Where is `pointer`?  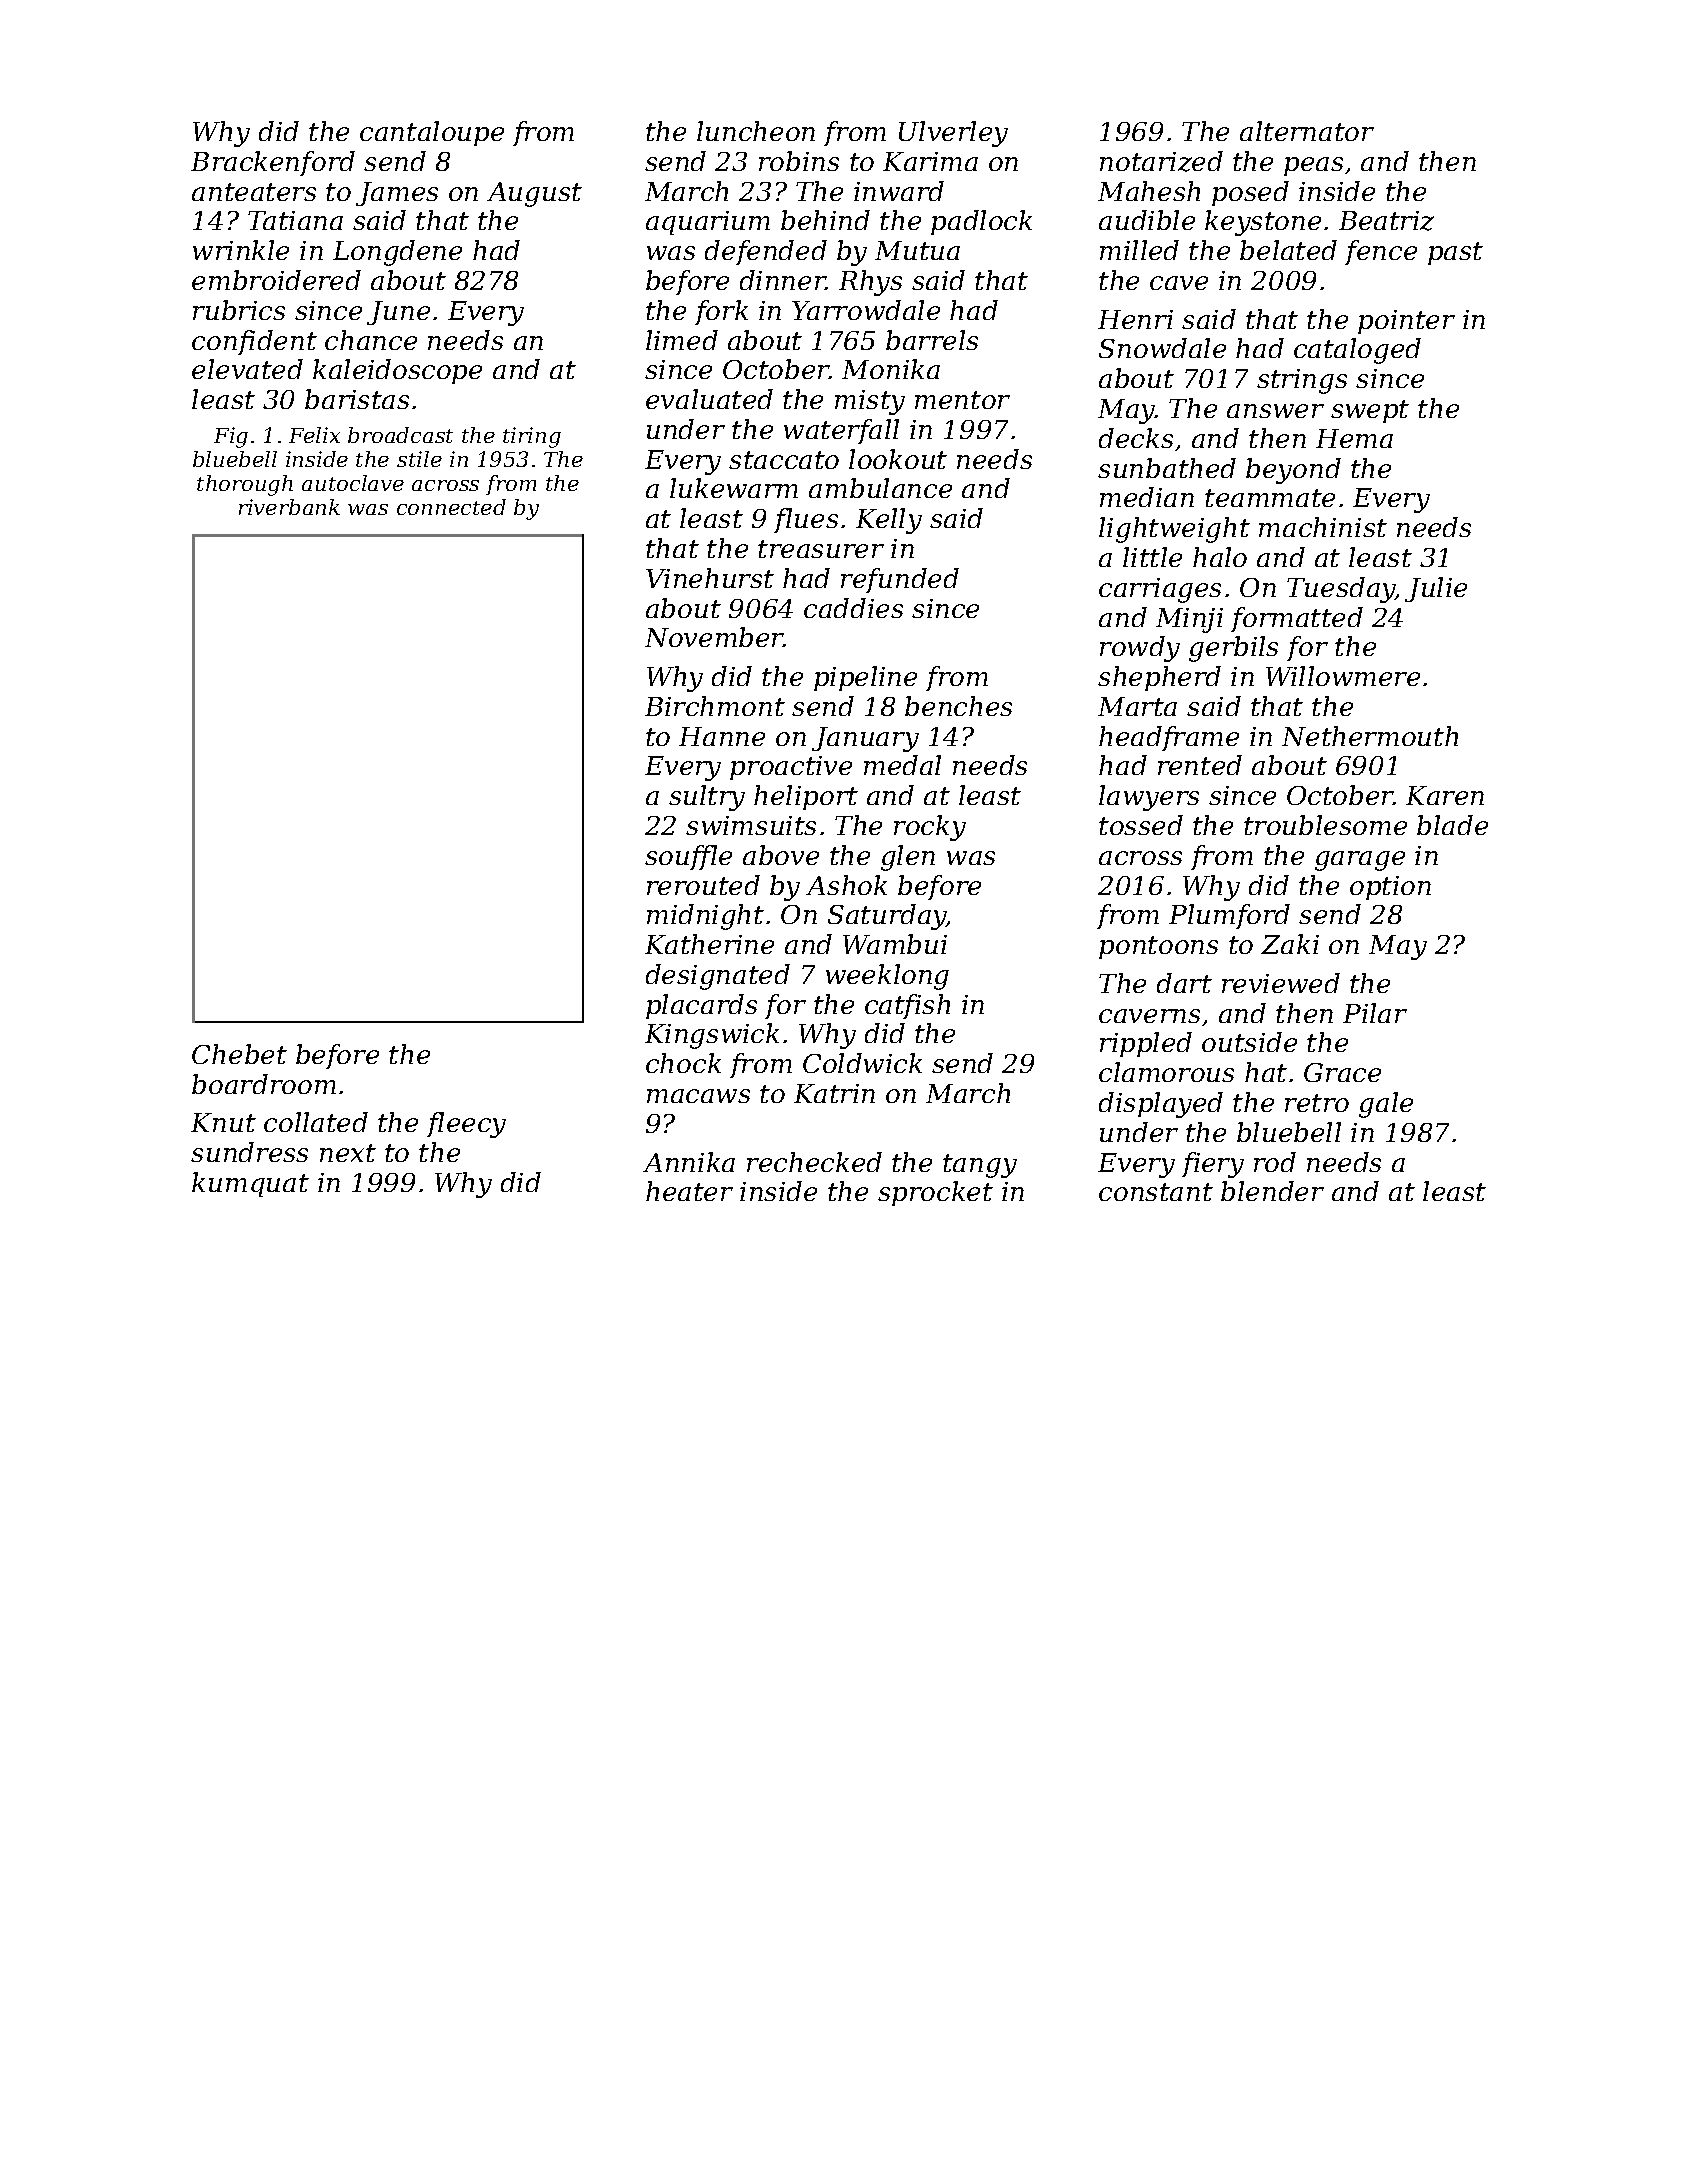 pointer is located at coordinates (1406, 322).
